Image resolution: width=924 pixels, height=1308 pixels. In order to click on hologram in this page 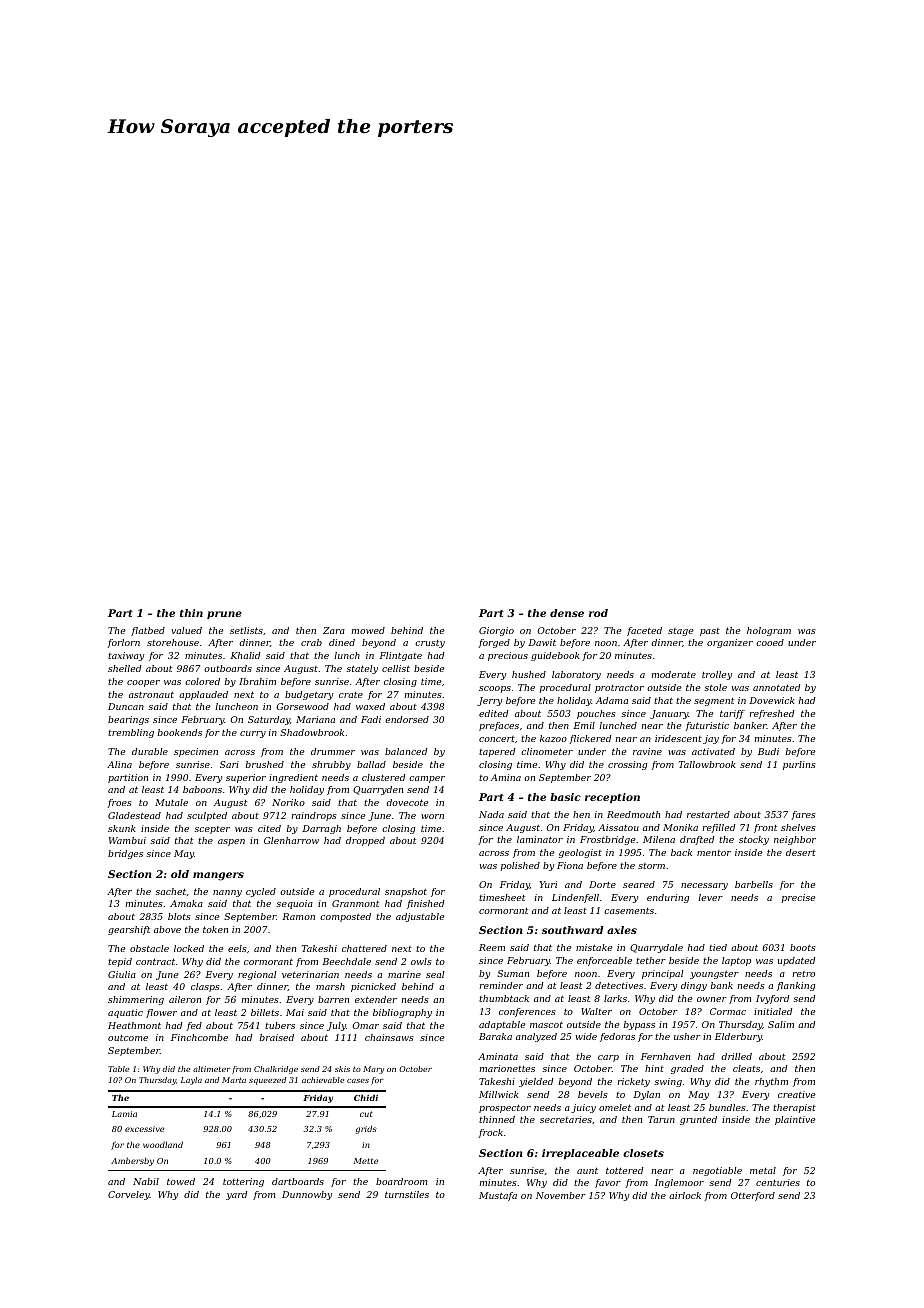, I will do `click(769, 631)`.
